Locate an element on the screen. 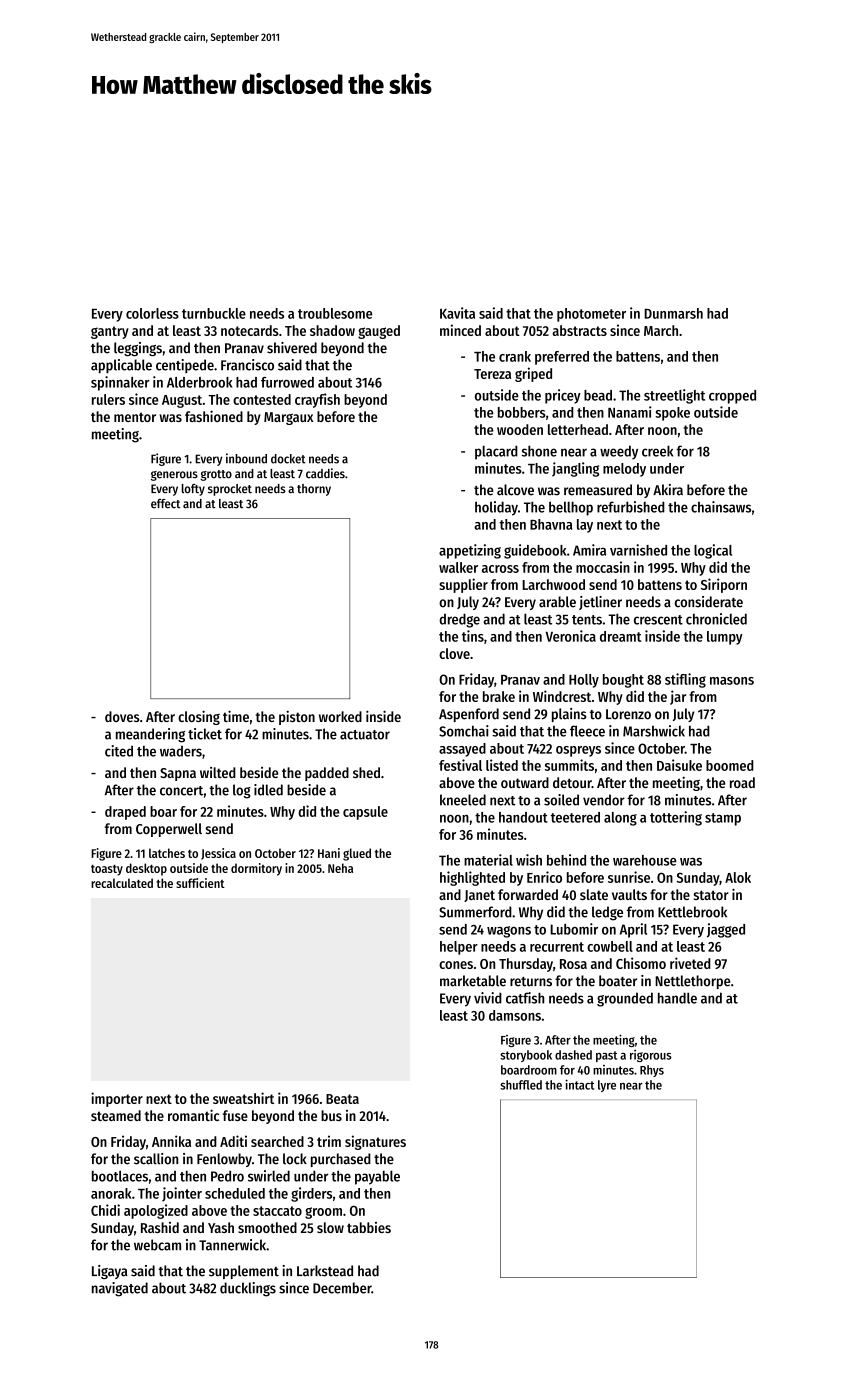 This screenshot has width=849, height=1400. Rhys is located at coordinates (652, 1071).
